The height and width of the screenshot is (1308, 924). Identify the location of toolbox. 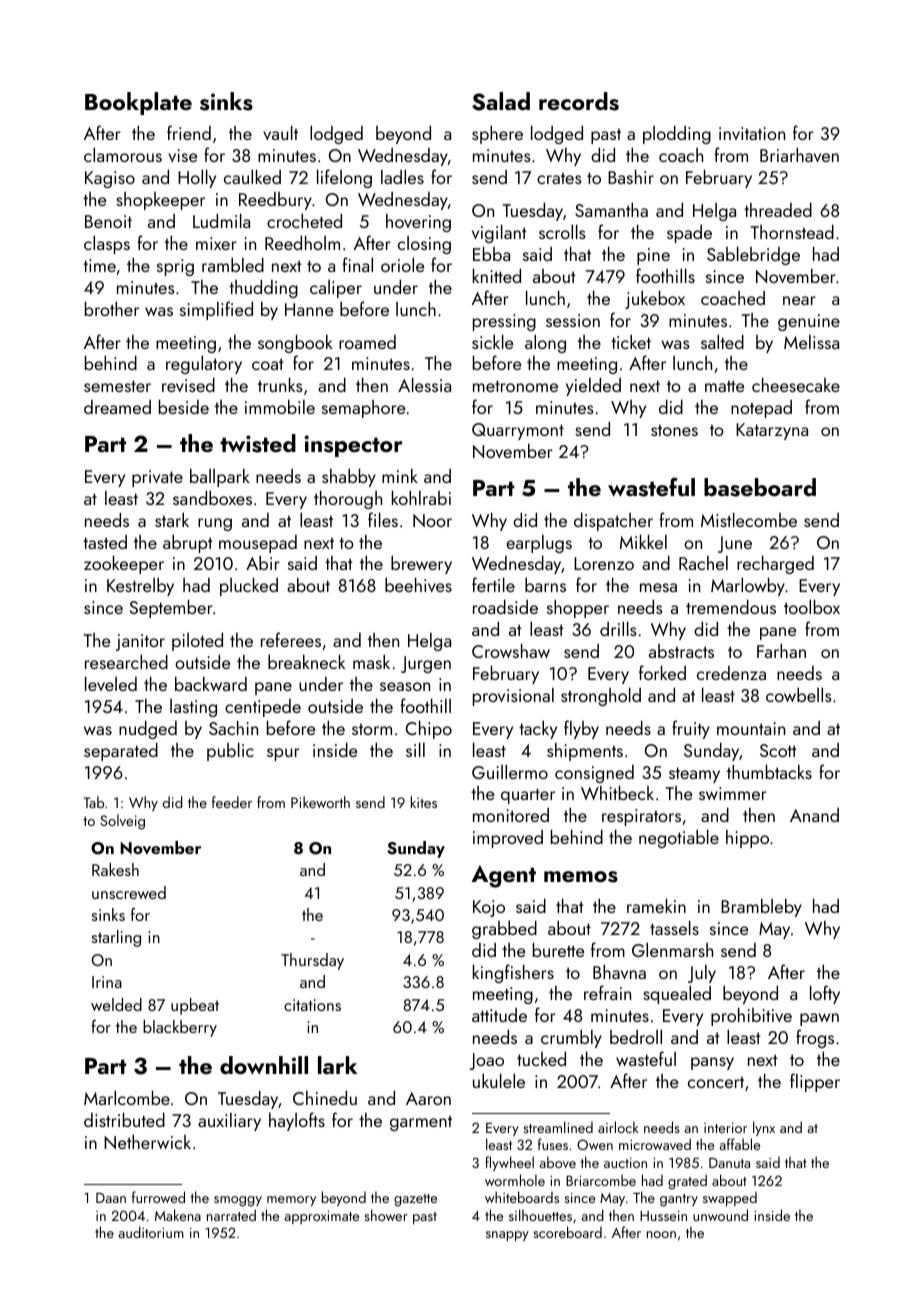
(812, 606).
